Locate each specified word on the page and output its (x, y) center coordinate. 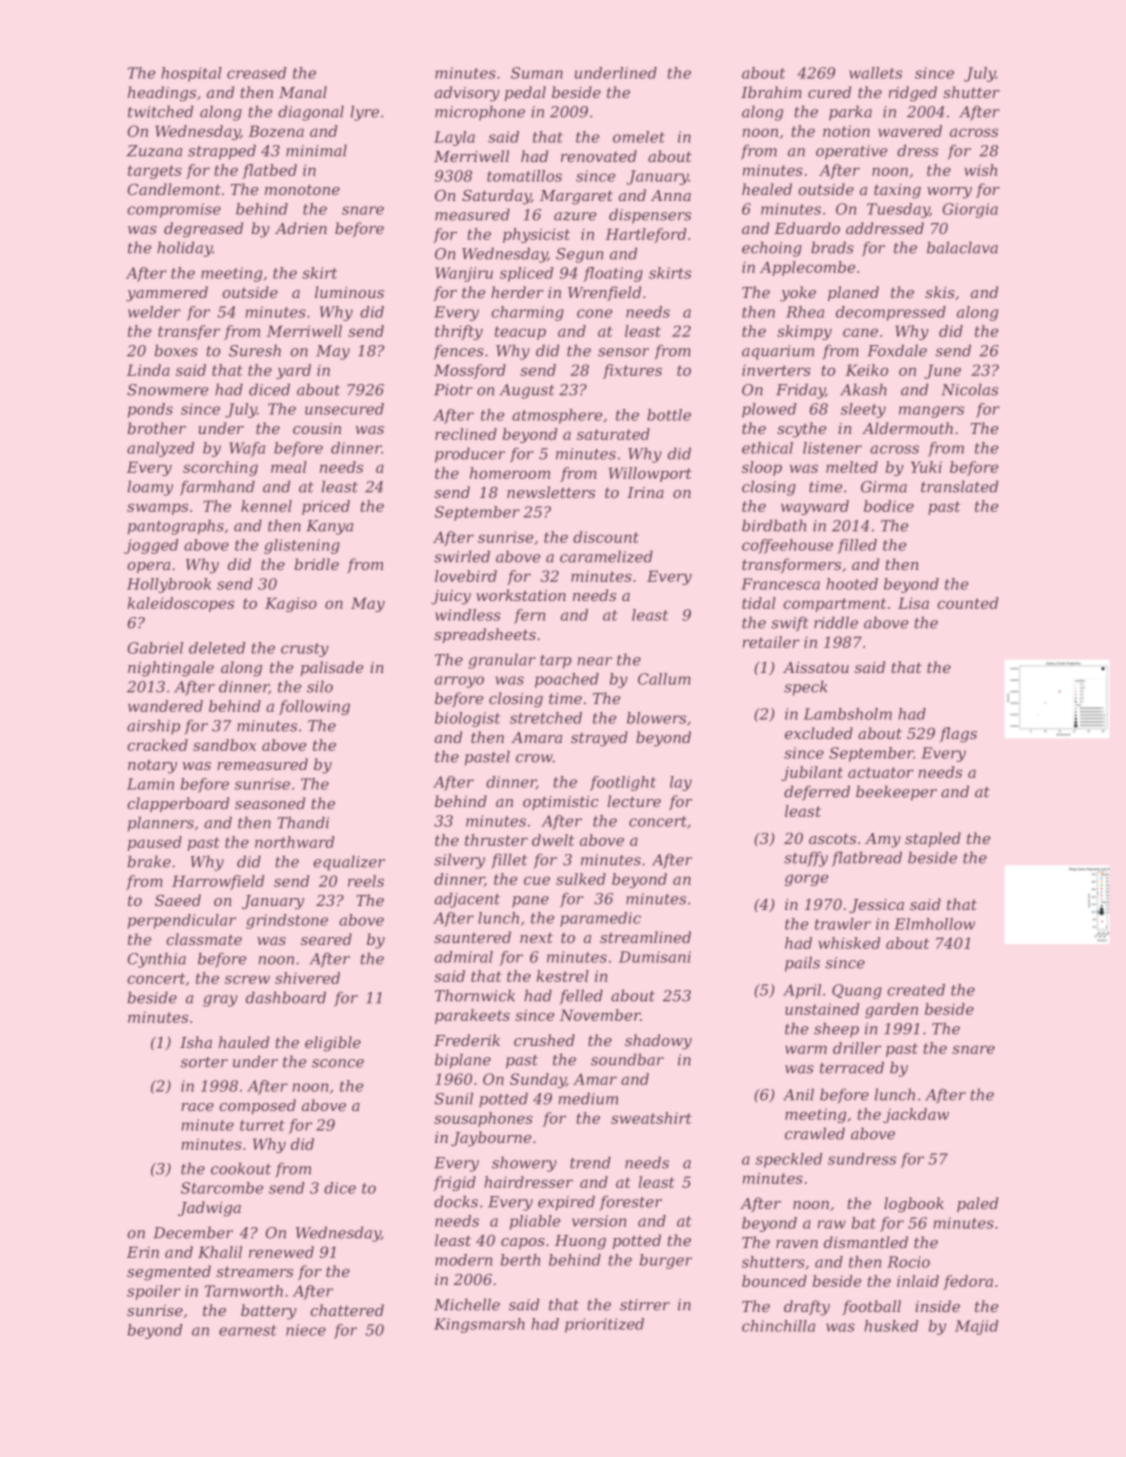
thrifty (459, 332)
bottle (669, 415)
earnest (247, 1330)
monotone (302, 189)
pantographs (176, 527)
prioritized (604, 1325)
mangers (931, 412)
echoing (772, 249)
